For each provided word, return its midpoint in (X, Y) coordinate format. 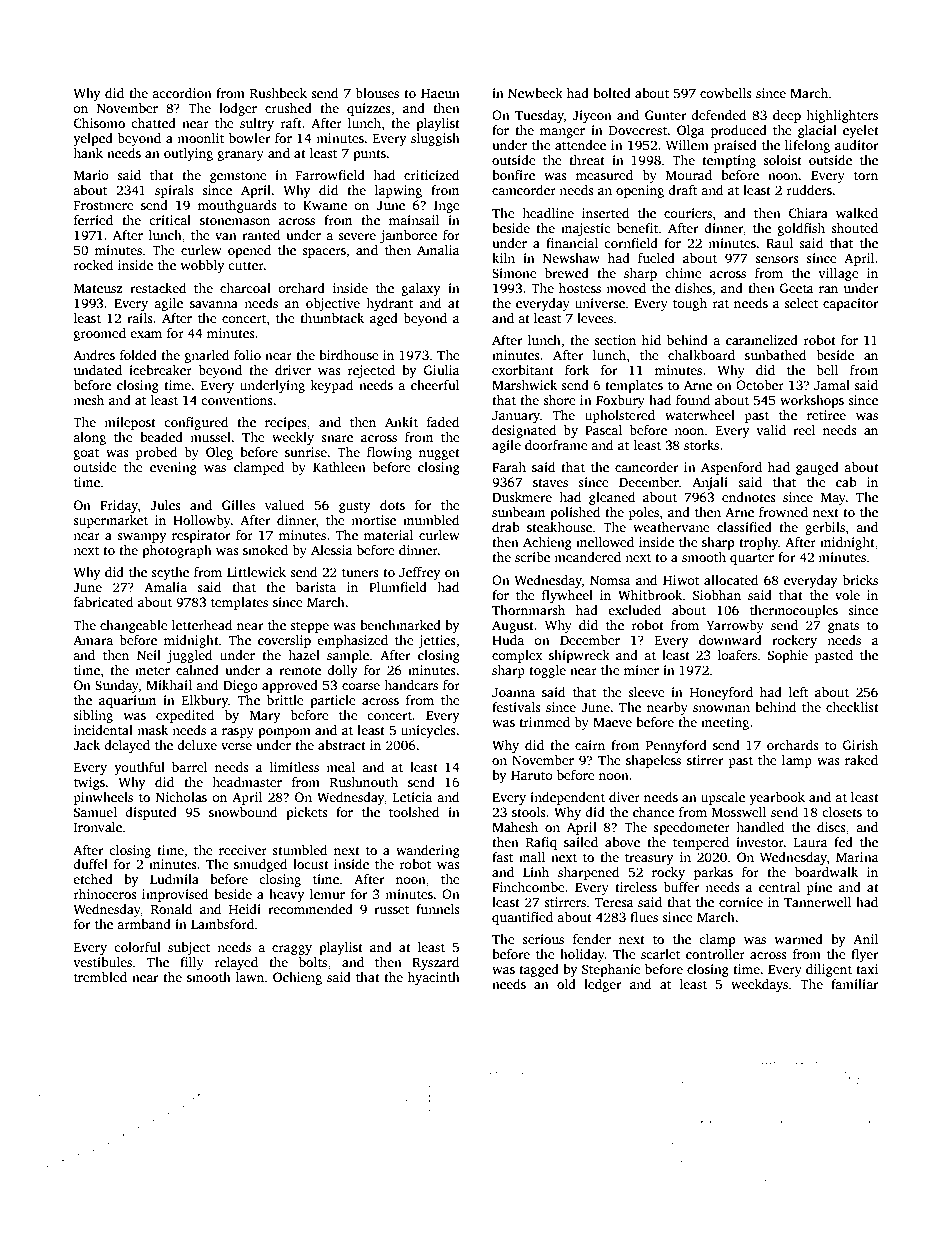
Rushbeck (278, 93)
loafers (737, 655)
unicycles (428, 731)
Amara (93, 640)
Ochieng (297, 978)
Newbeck (535, 93)
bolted (612, 93)
